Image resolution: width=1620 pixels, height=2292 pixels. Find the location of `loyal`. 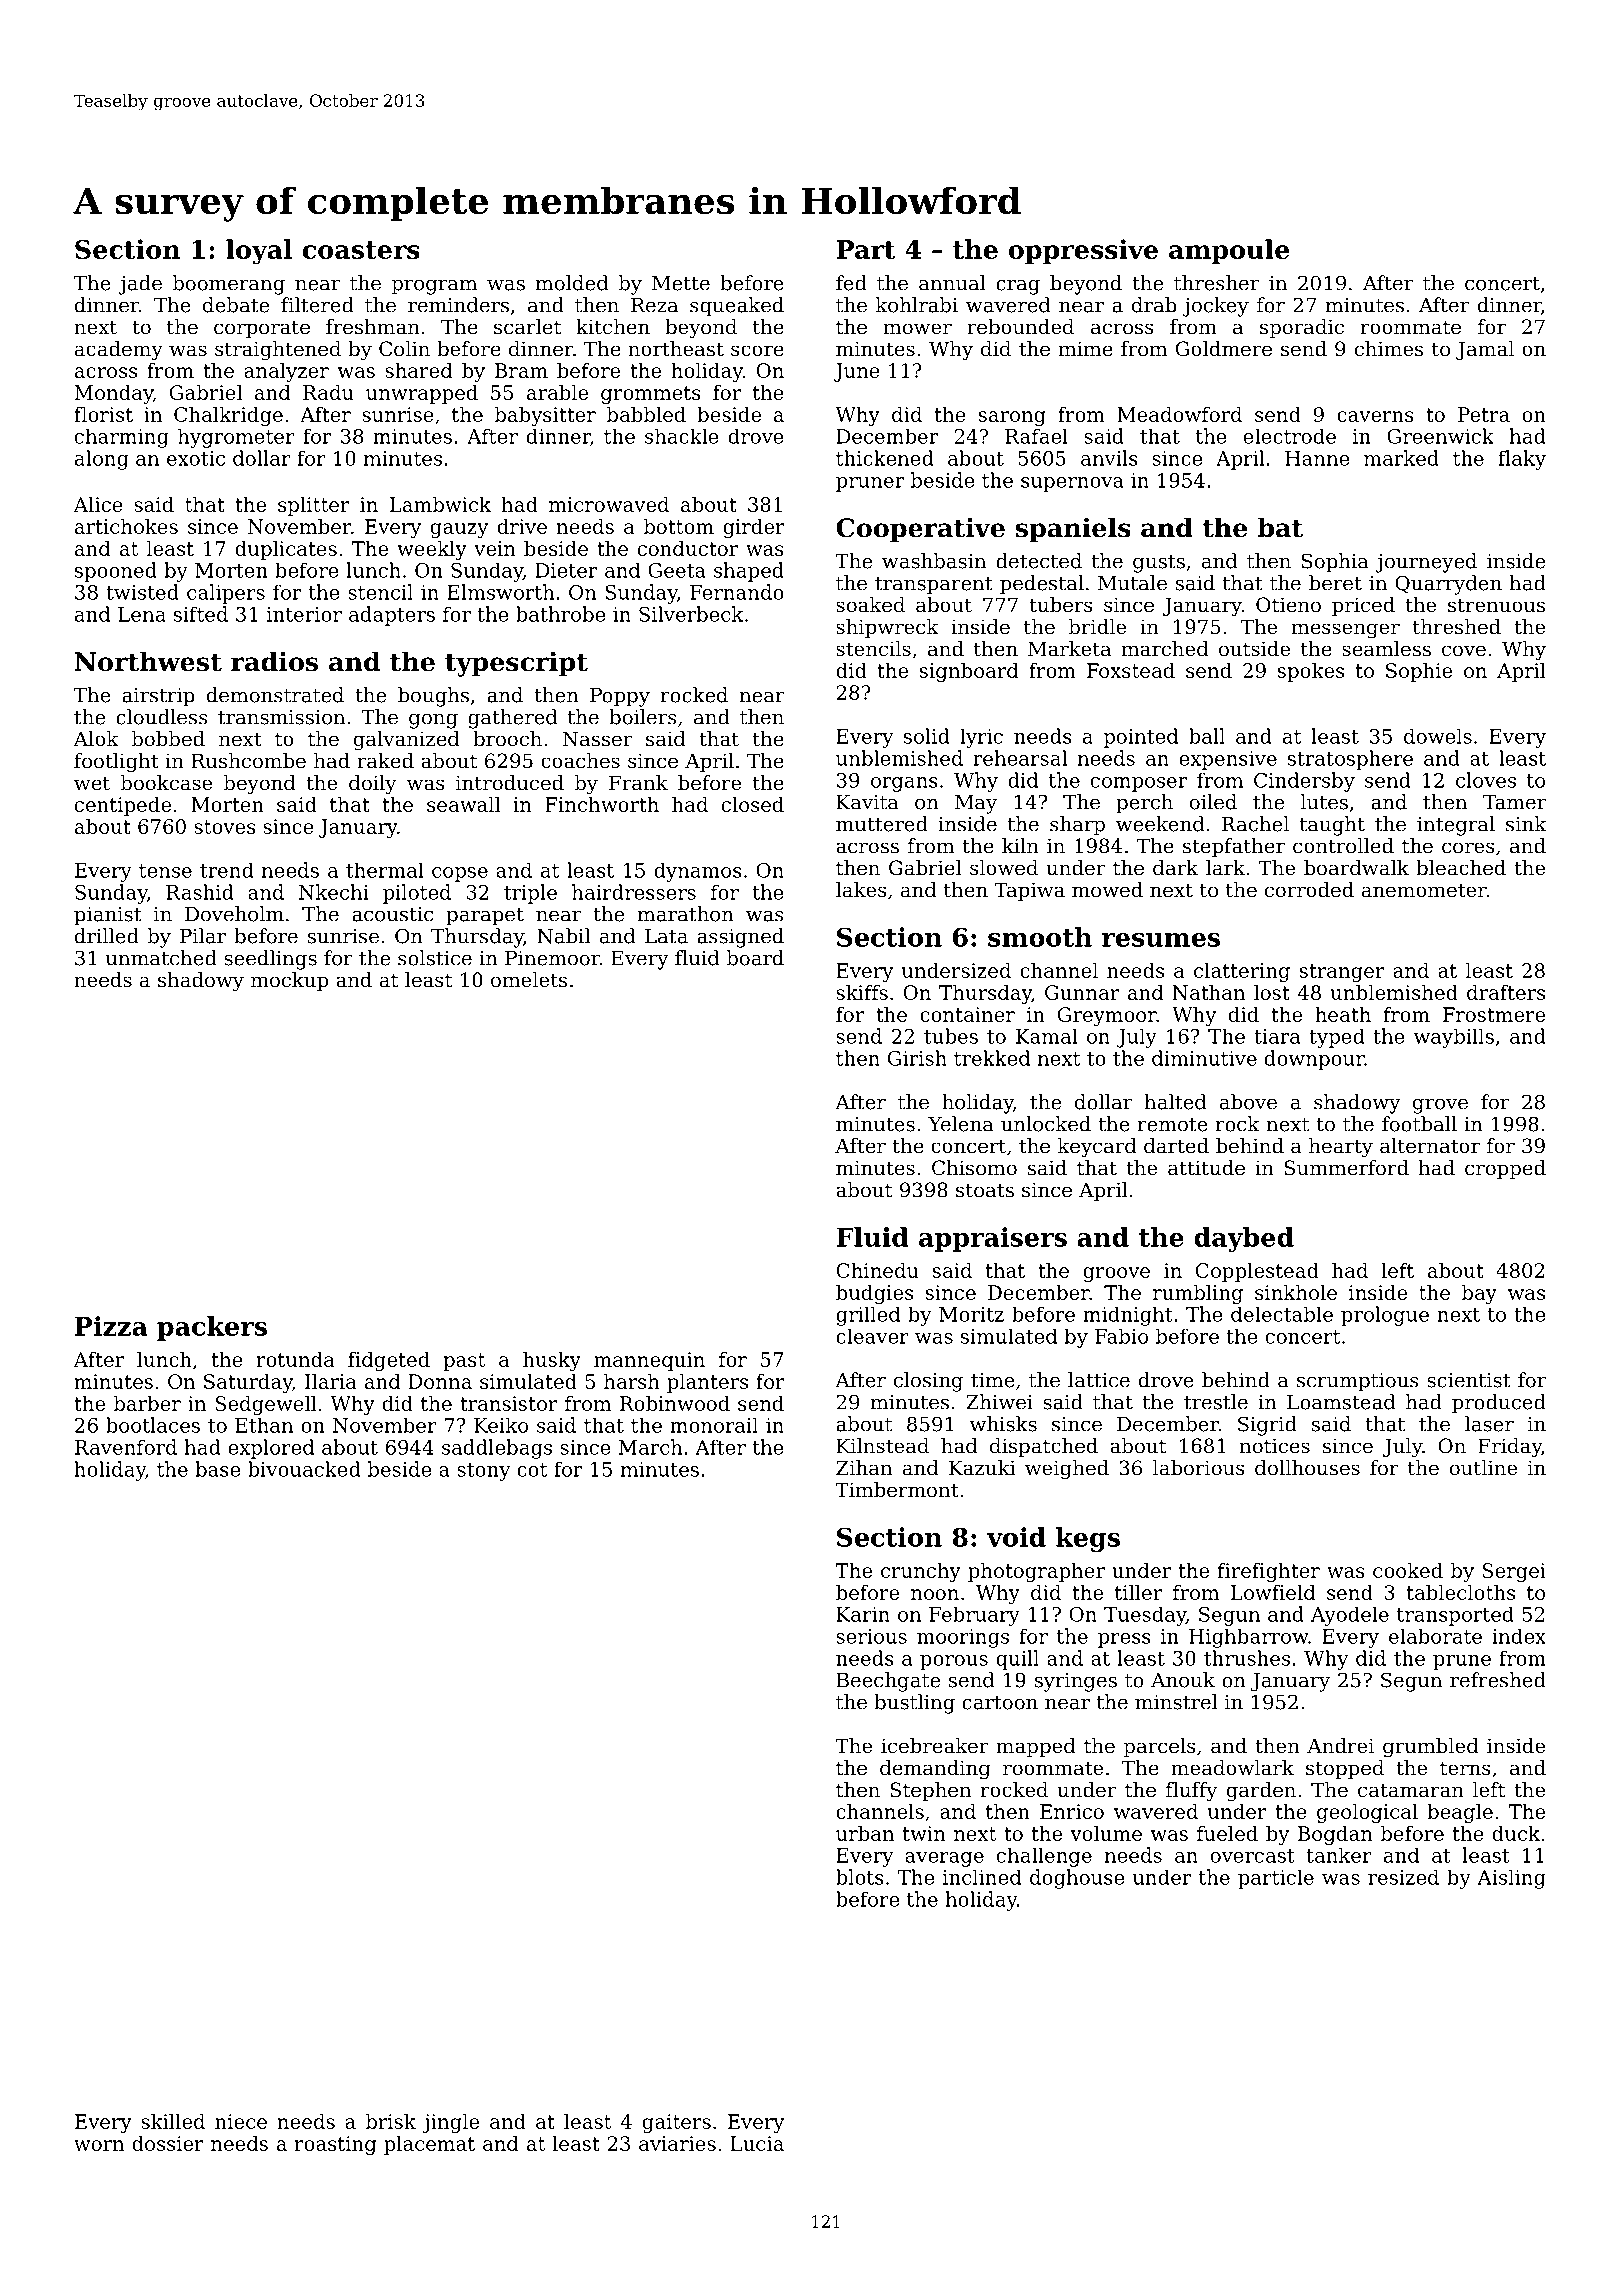

loyal is located at coordinates (259, 252).
